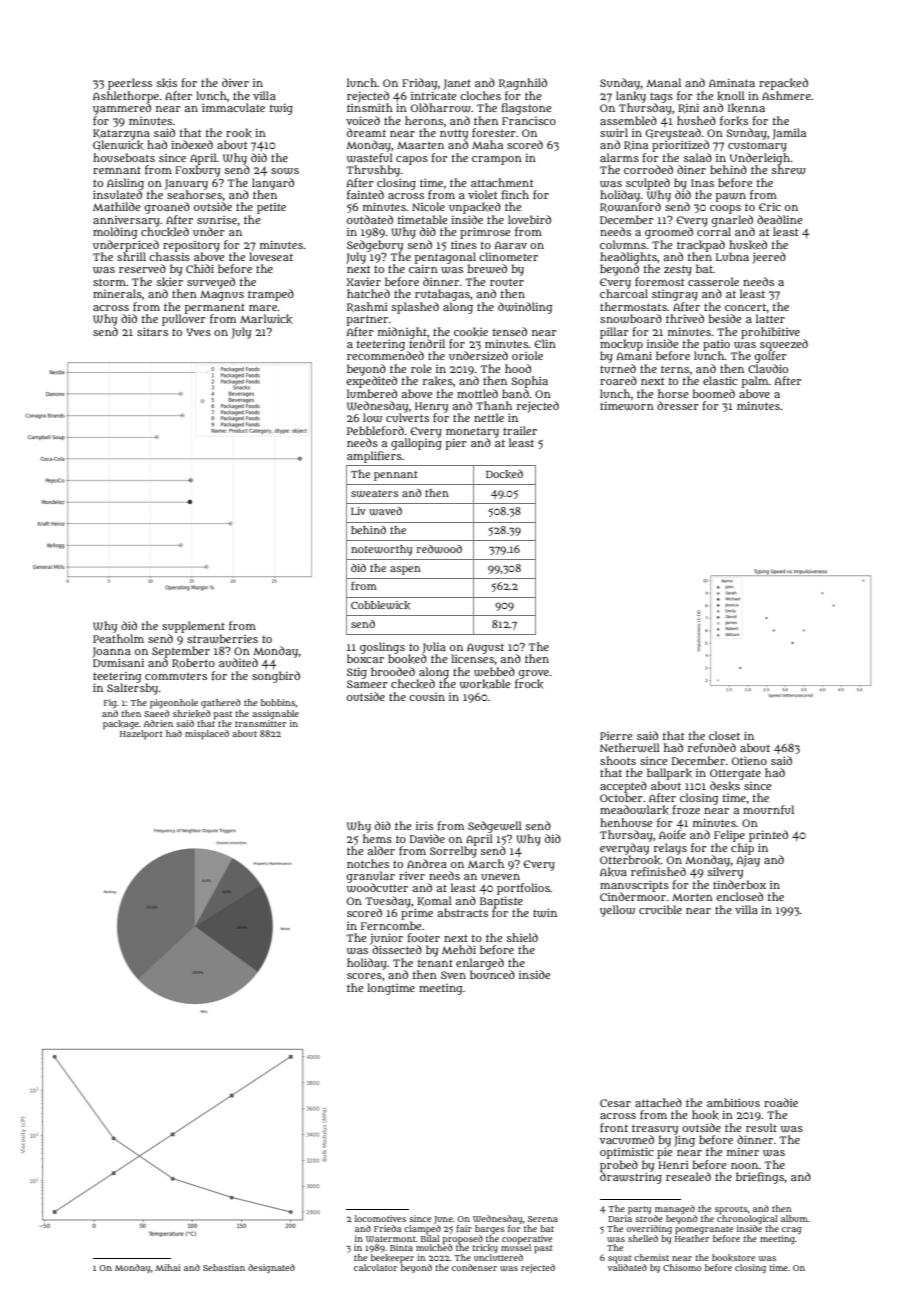 The image size is (908, 1316). Describe the element at coordinates (118, 638) in the screenshot. I see `Peatholm` at that location.
